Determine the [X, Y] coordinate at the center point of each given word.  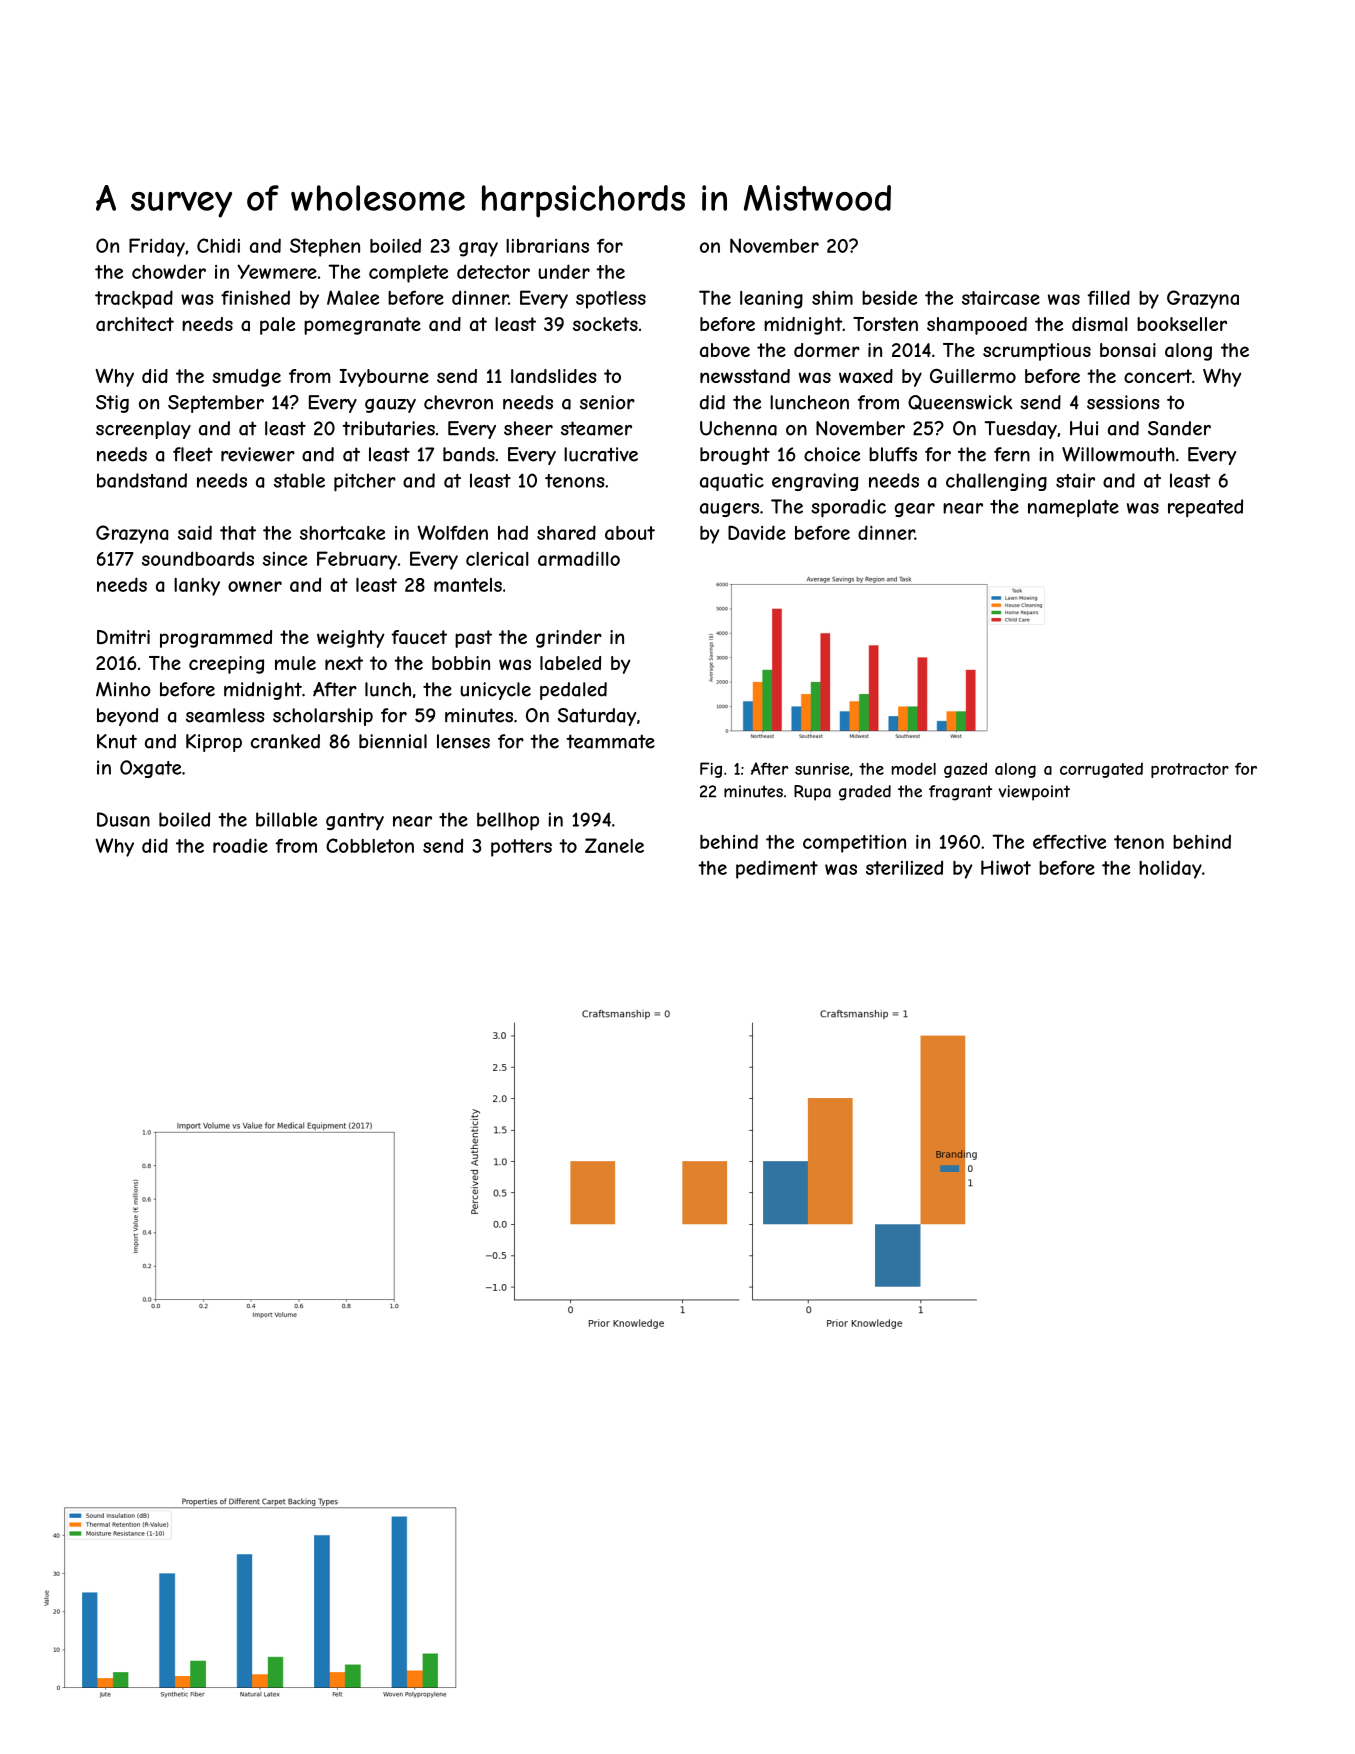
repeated [1205, 508]
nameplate [1073, 508]
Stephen [325, 247]
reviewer [258, 454]
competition [854, 844]
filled [1108, 297]
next [344, 663]
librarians [547, 246]
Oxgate [150, 769]
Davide [757, 532]
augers [729, 510]
